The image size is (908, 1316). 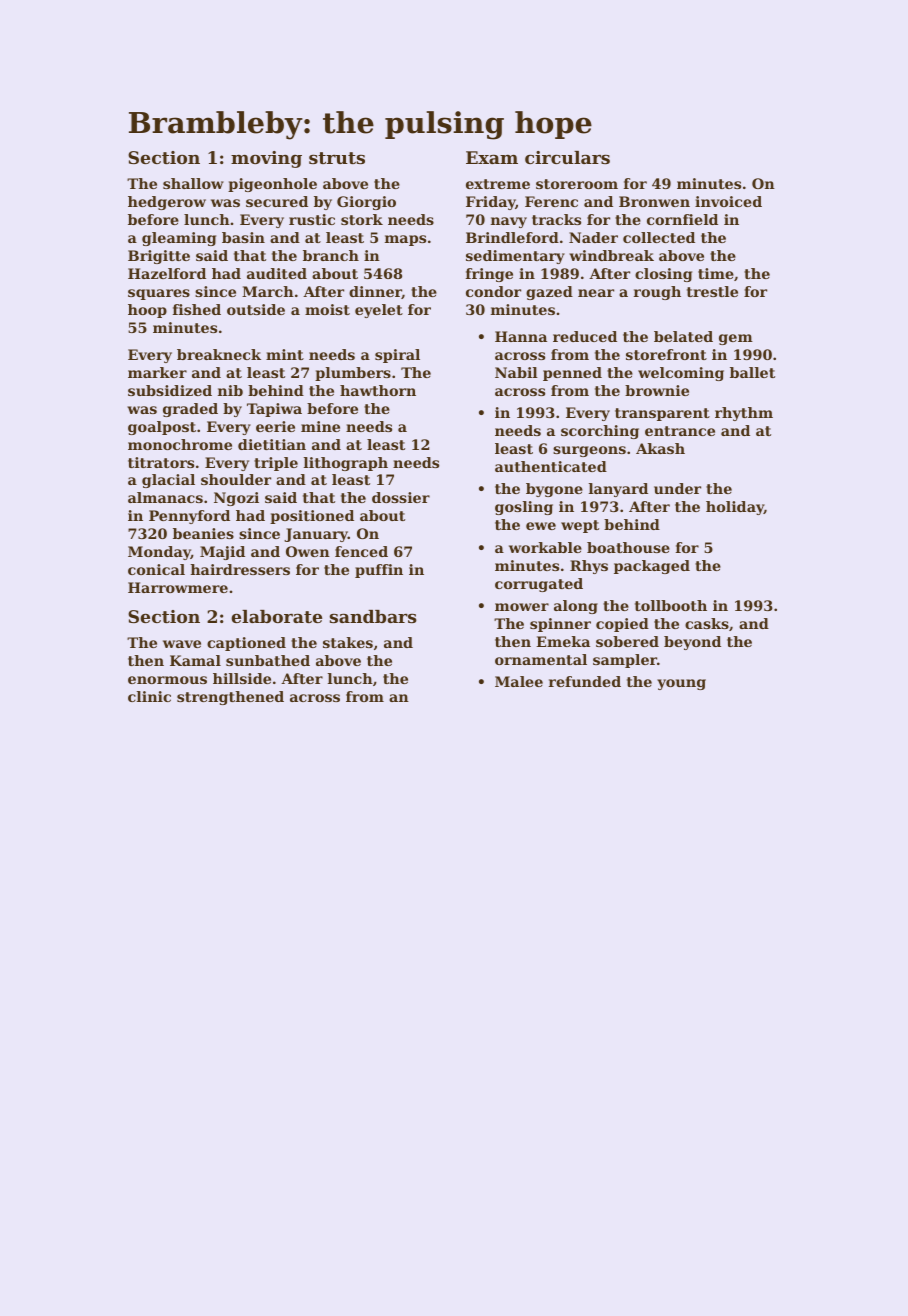 What do you see at coordinates (285, 354) in the screenshot?
I see `mint` at bounding box center [285, 354].
